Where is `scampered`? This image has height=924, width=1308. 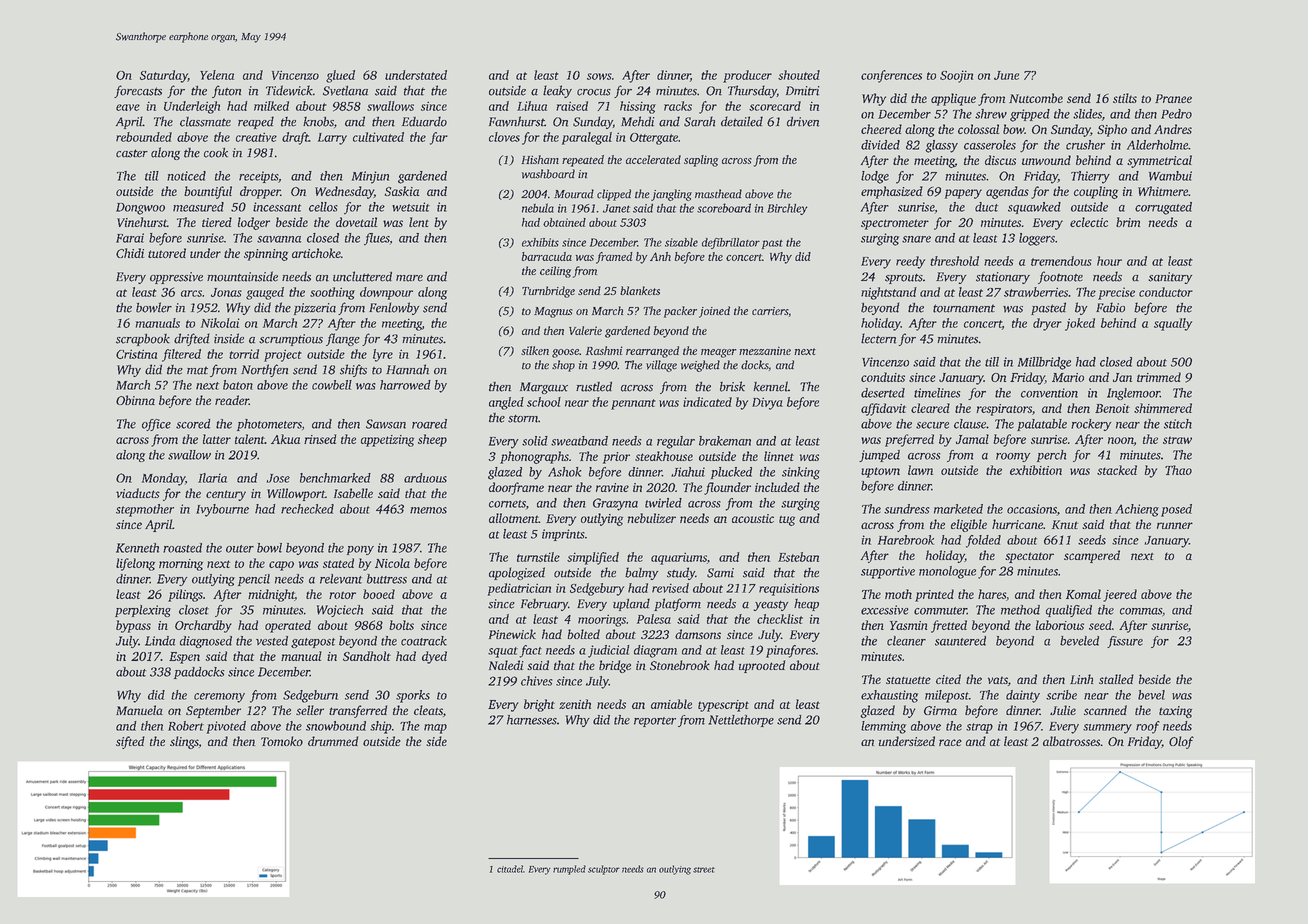 scampered is located at coordinates (1092, 556).
